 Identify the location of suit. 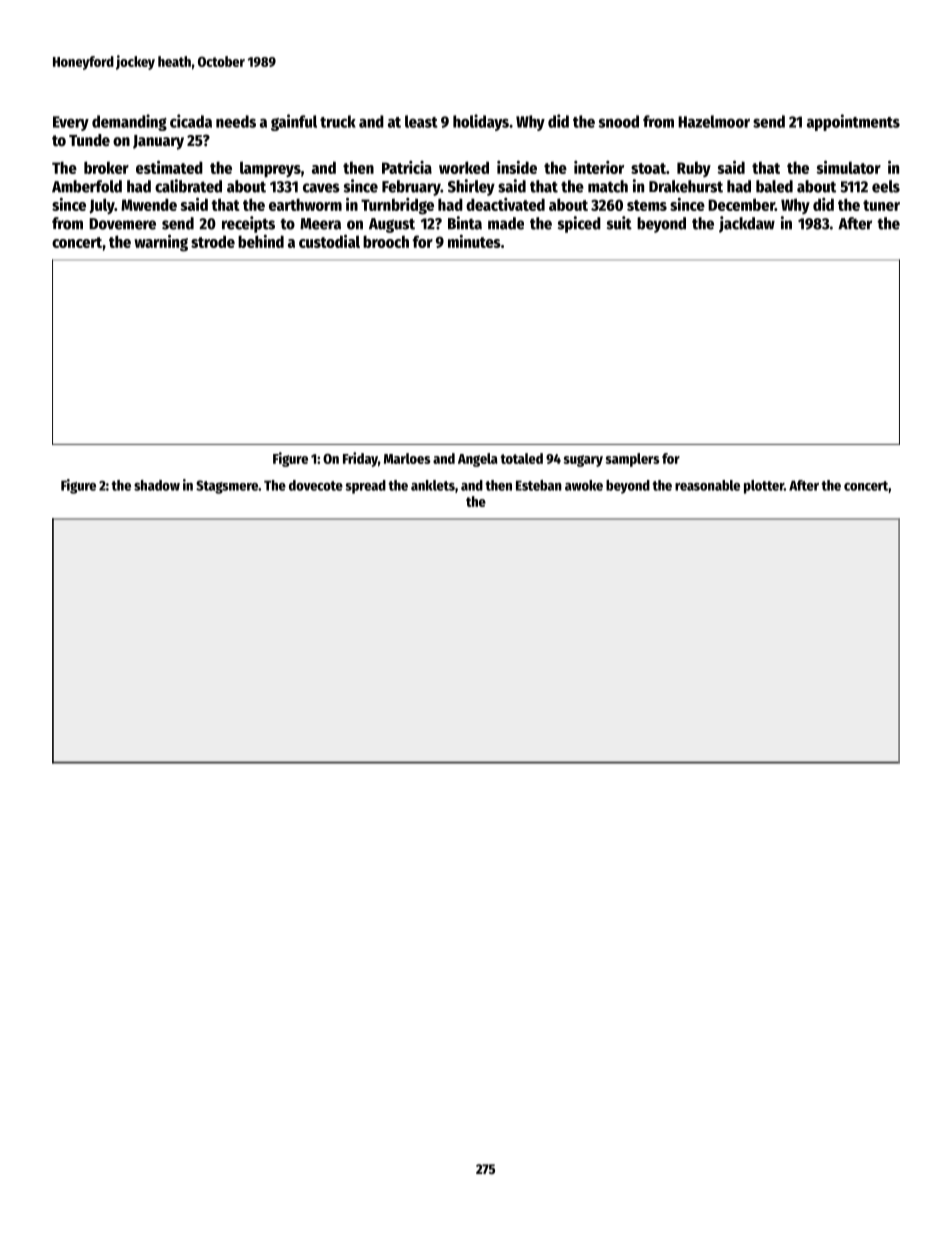
(619, 223).
